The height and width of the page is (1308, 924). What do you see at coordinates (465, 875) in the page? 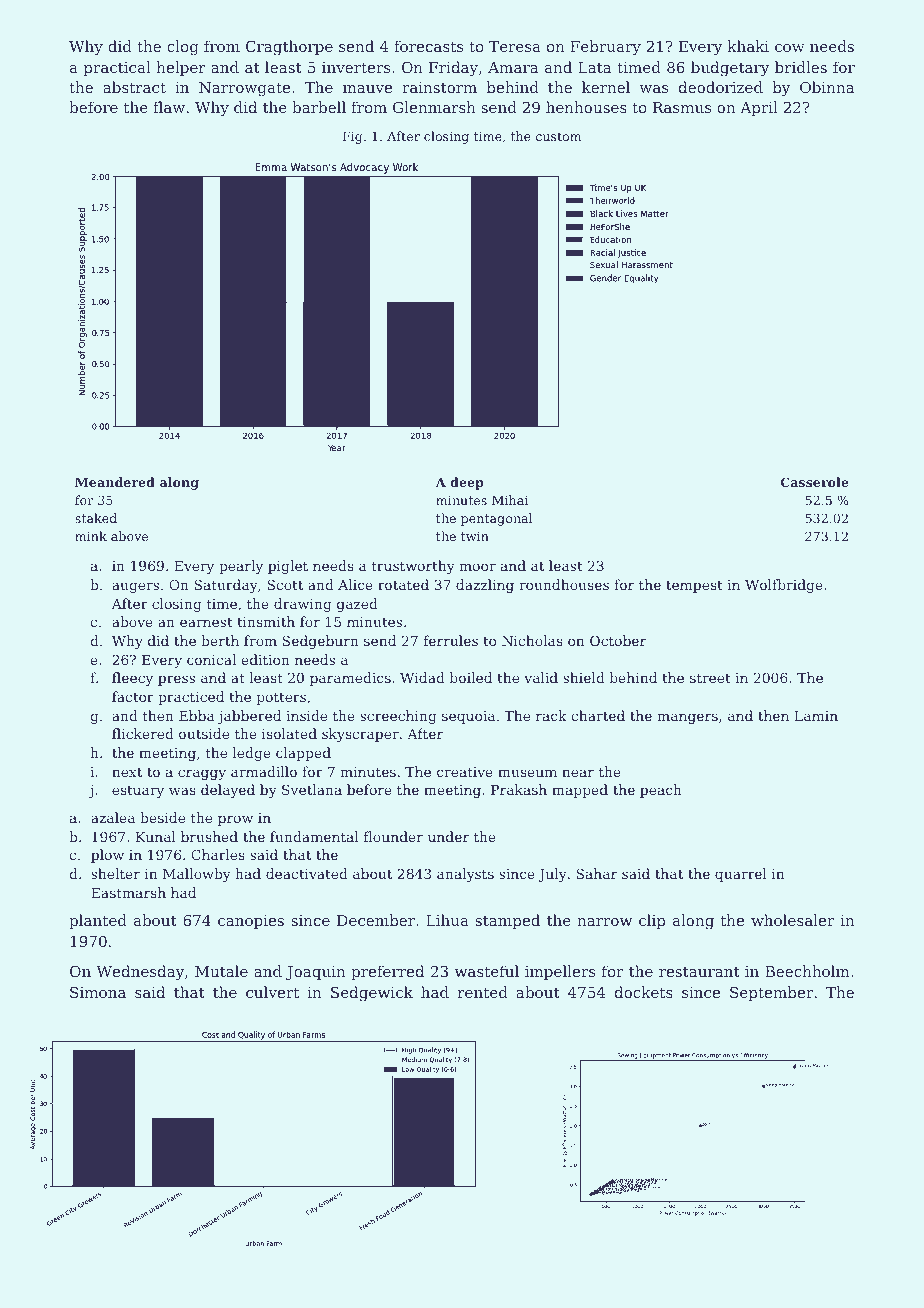
I see `analysts` at bounding box center [465, 875].
